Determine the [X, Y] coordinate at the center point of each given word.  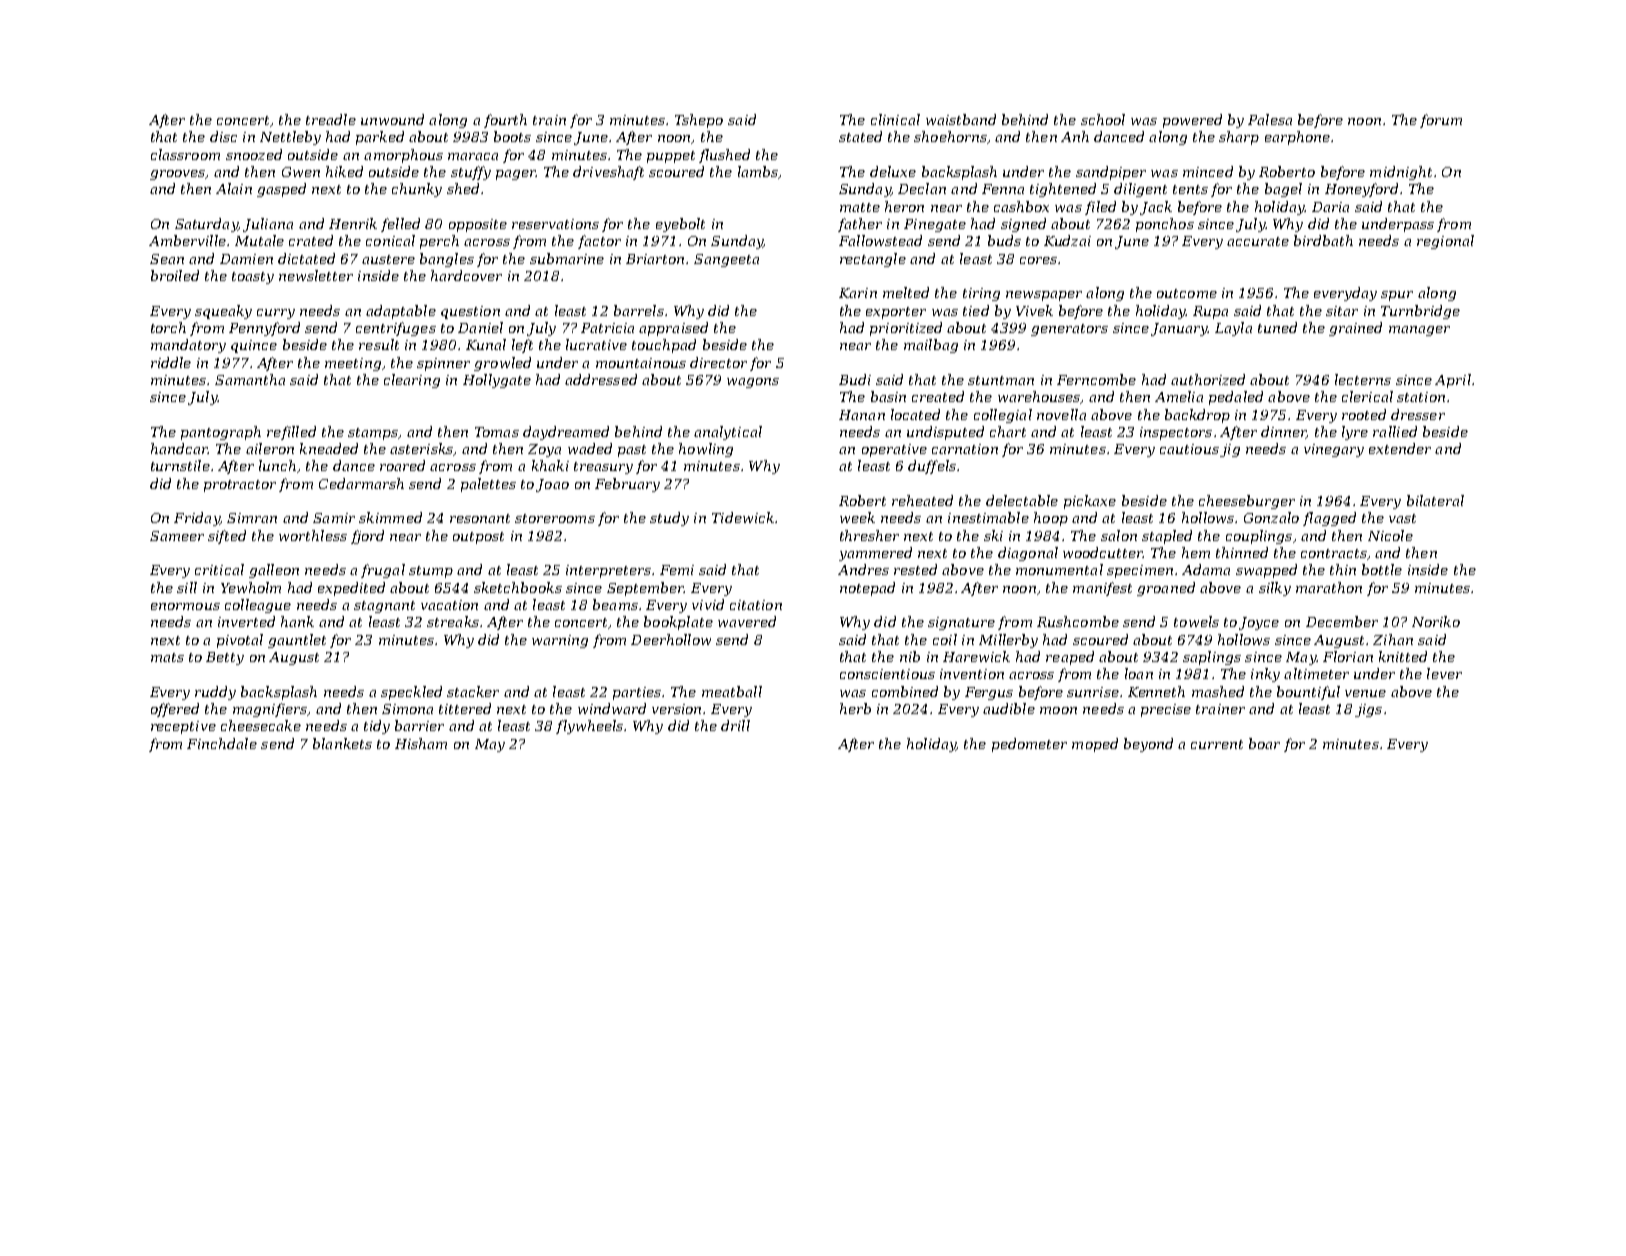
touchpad [664, 346]
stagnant [384, 607]
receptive [183, 727]
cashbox [1021, 206]
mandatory [188, 346]
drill [735, 725]
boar [1264, 743]
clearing [412, 381]
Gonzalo [1271, 517]
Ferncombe [1096, 379]
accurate [1258, 241]
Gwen [301, 172]
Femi [677, 570]
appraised [673, 329]
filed [1100, 208]
